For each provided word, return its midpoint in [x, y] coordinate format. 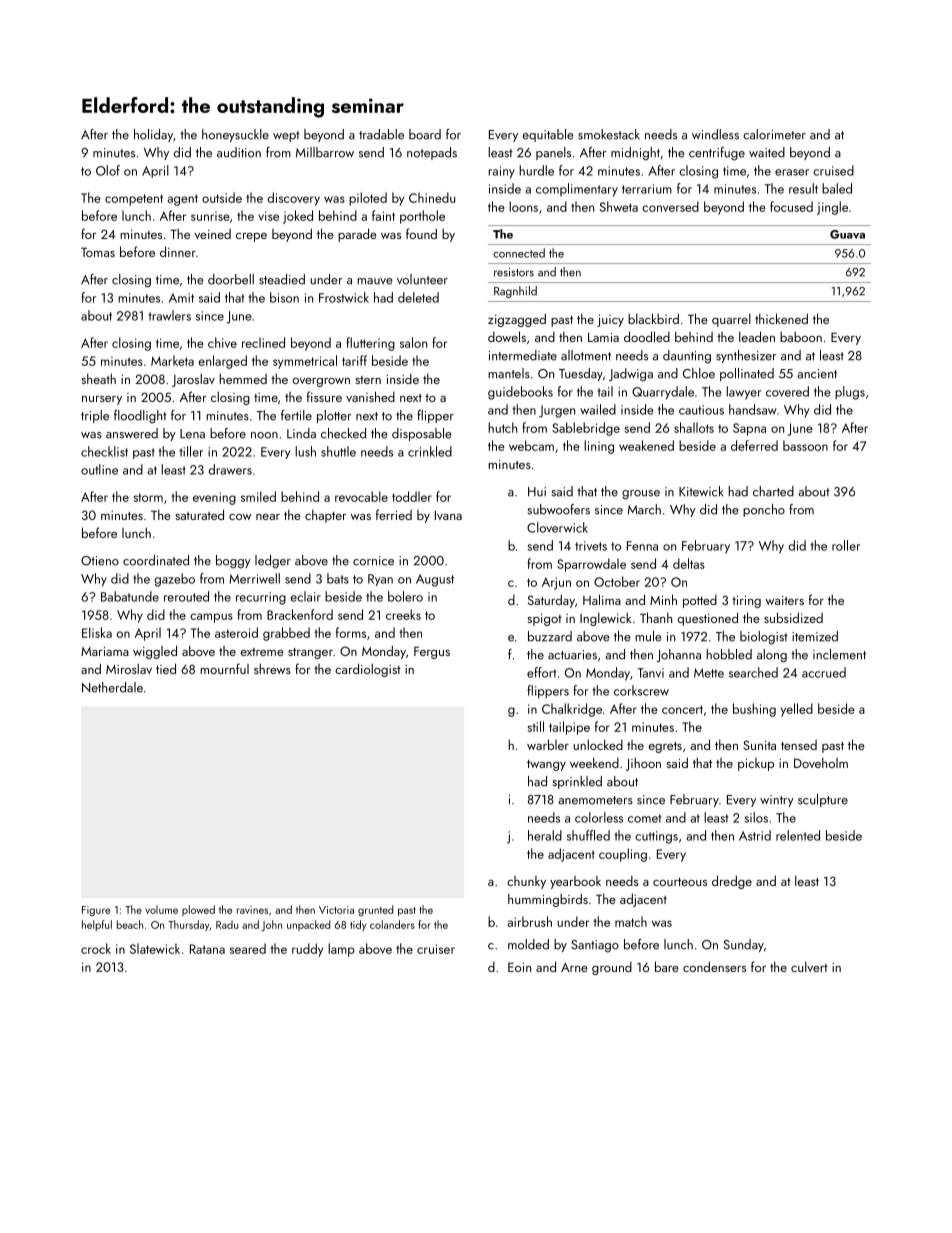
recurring [261, 598]
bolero [405, 596]
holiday [153, 135]
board [425, 134]
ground [612, 968]
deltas [689, 563]
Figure [96, 911]
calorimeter [774, 134]
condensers [714, 966]
